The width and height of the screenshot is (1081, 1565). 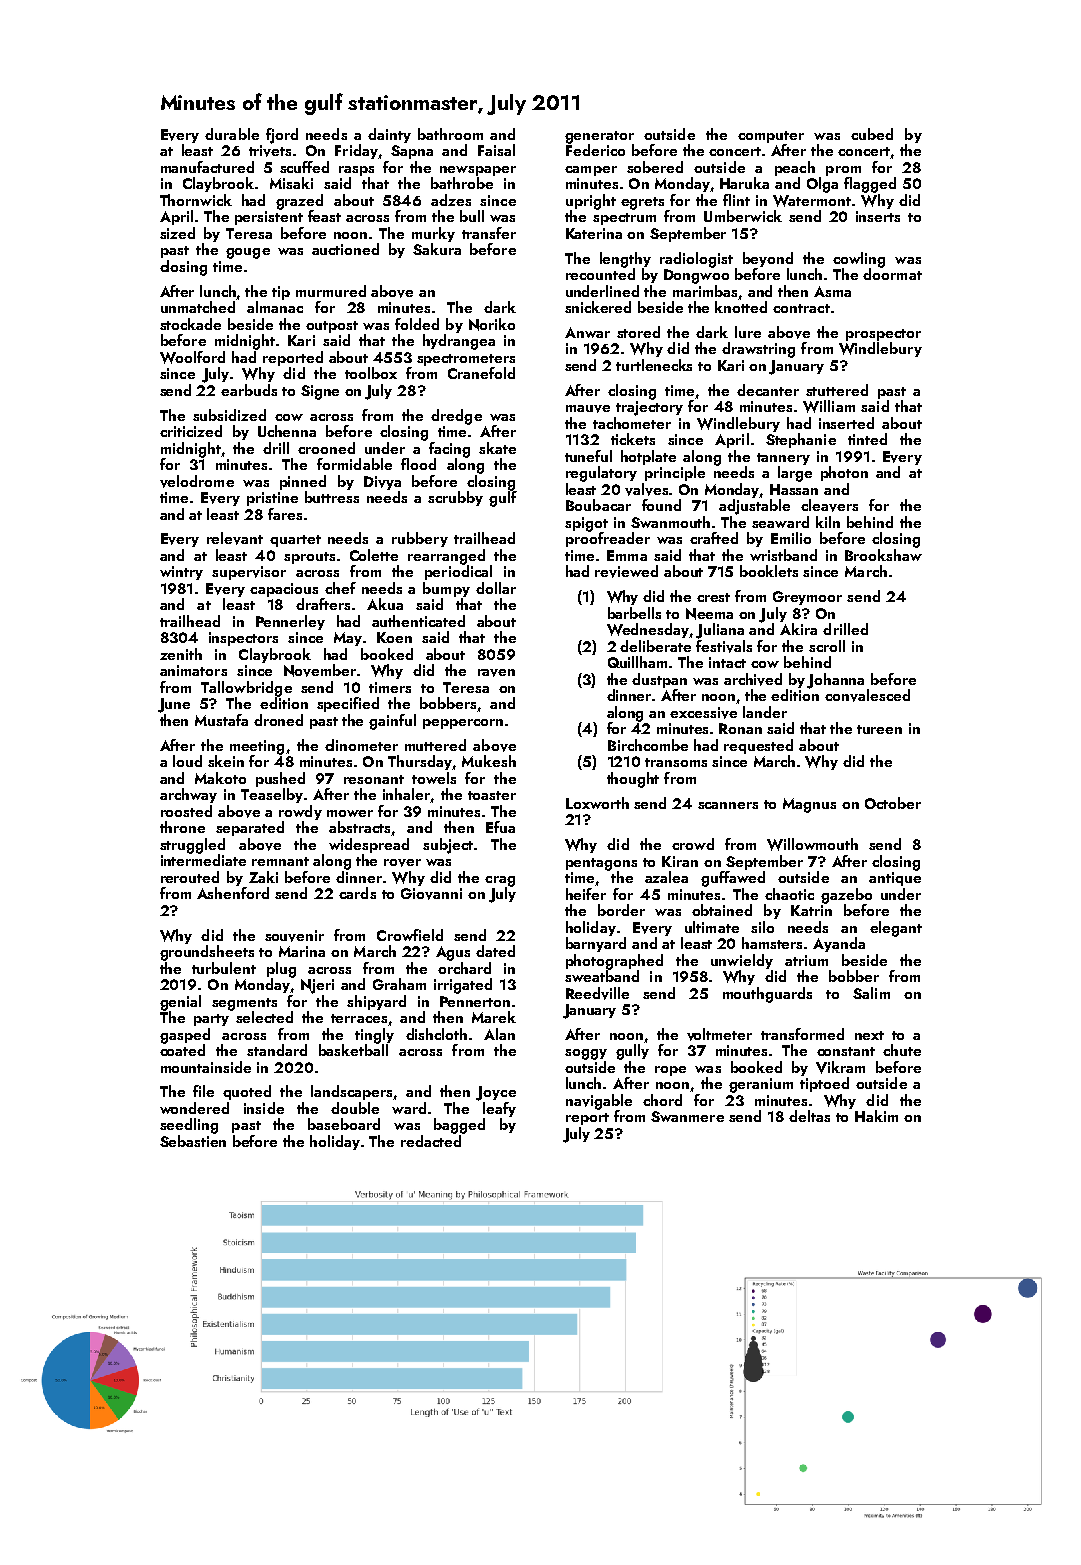 I want to click on Magnus, so click(x=809, y=805).
